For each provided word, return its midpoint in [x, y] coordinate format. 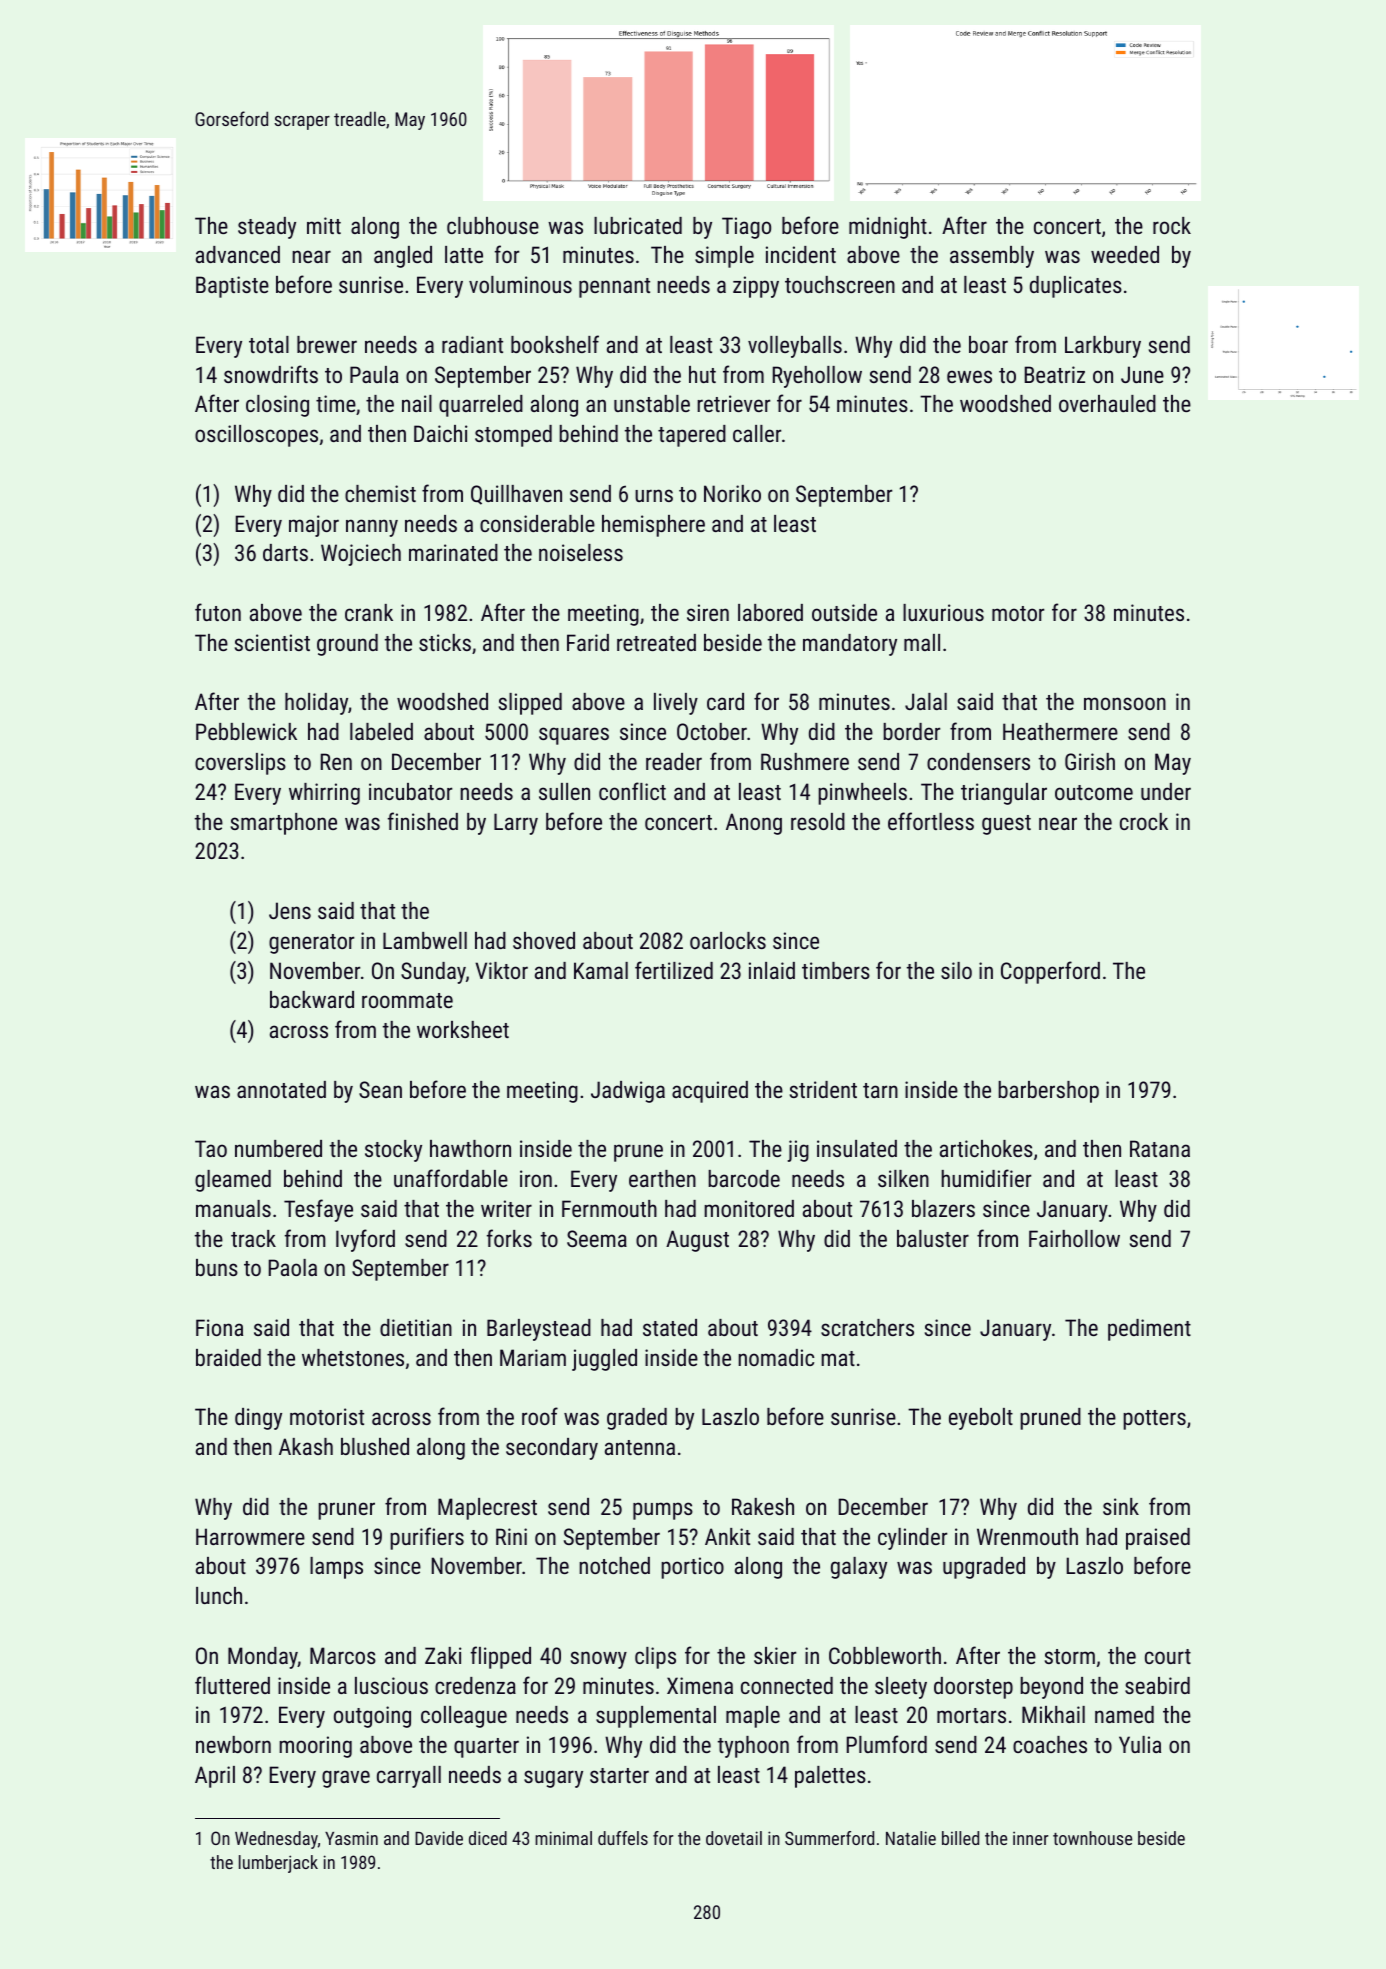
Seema [597, 1238]
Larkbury [1103, 347]
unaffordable [451, 1178]
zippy [756, 287]
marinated [453, 552]
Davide [439, 1838]
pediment [1149, 1330]
